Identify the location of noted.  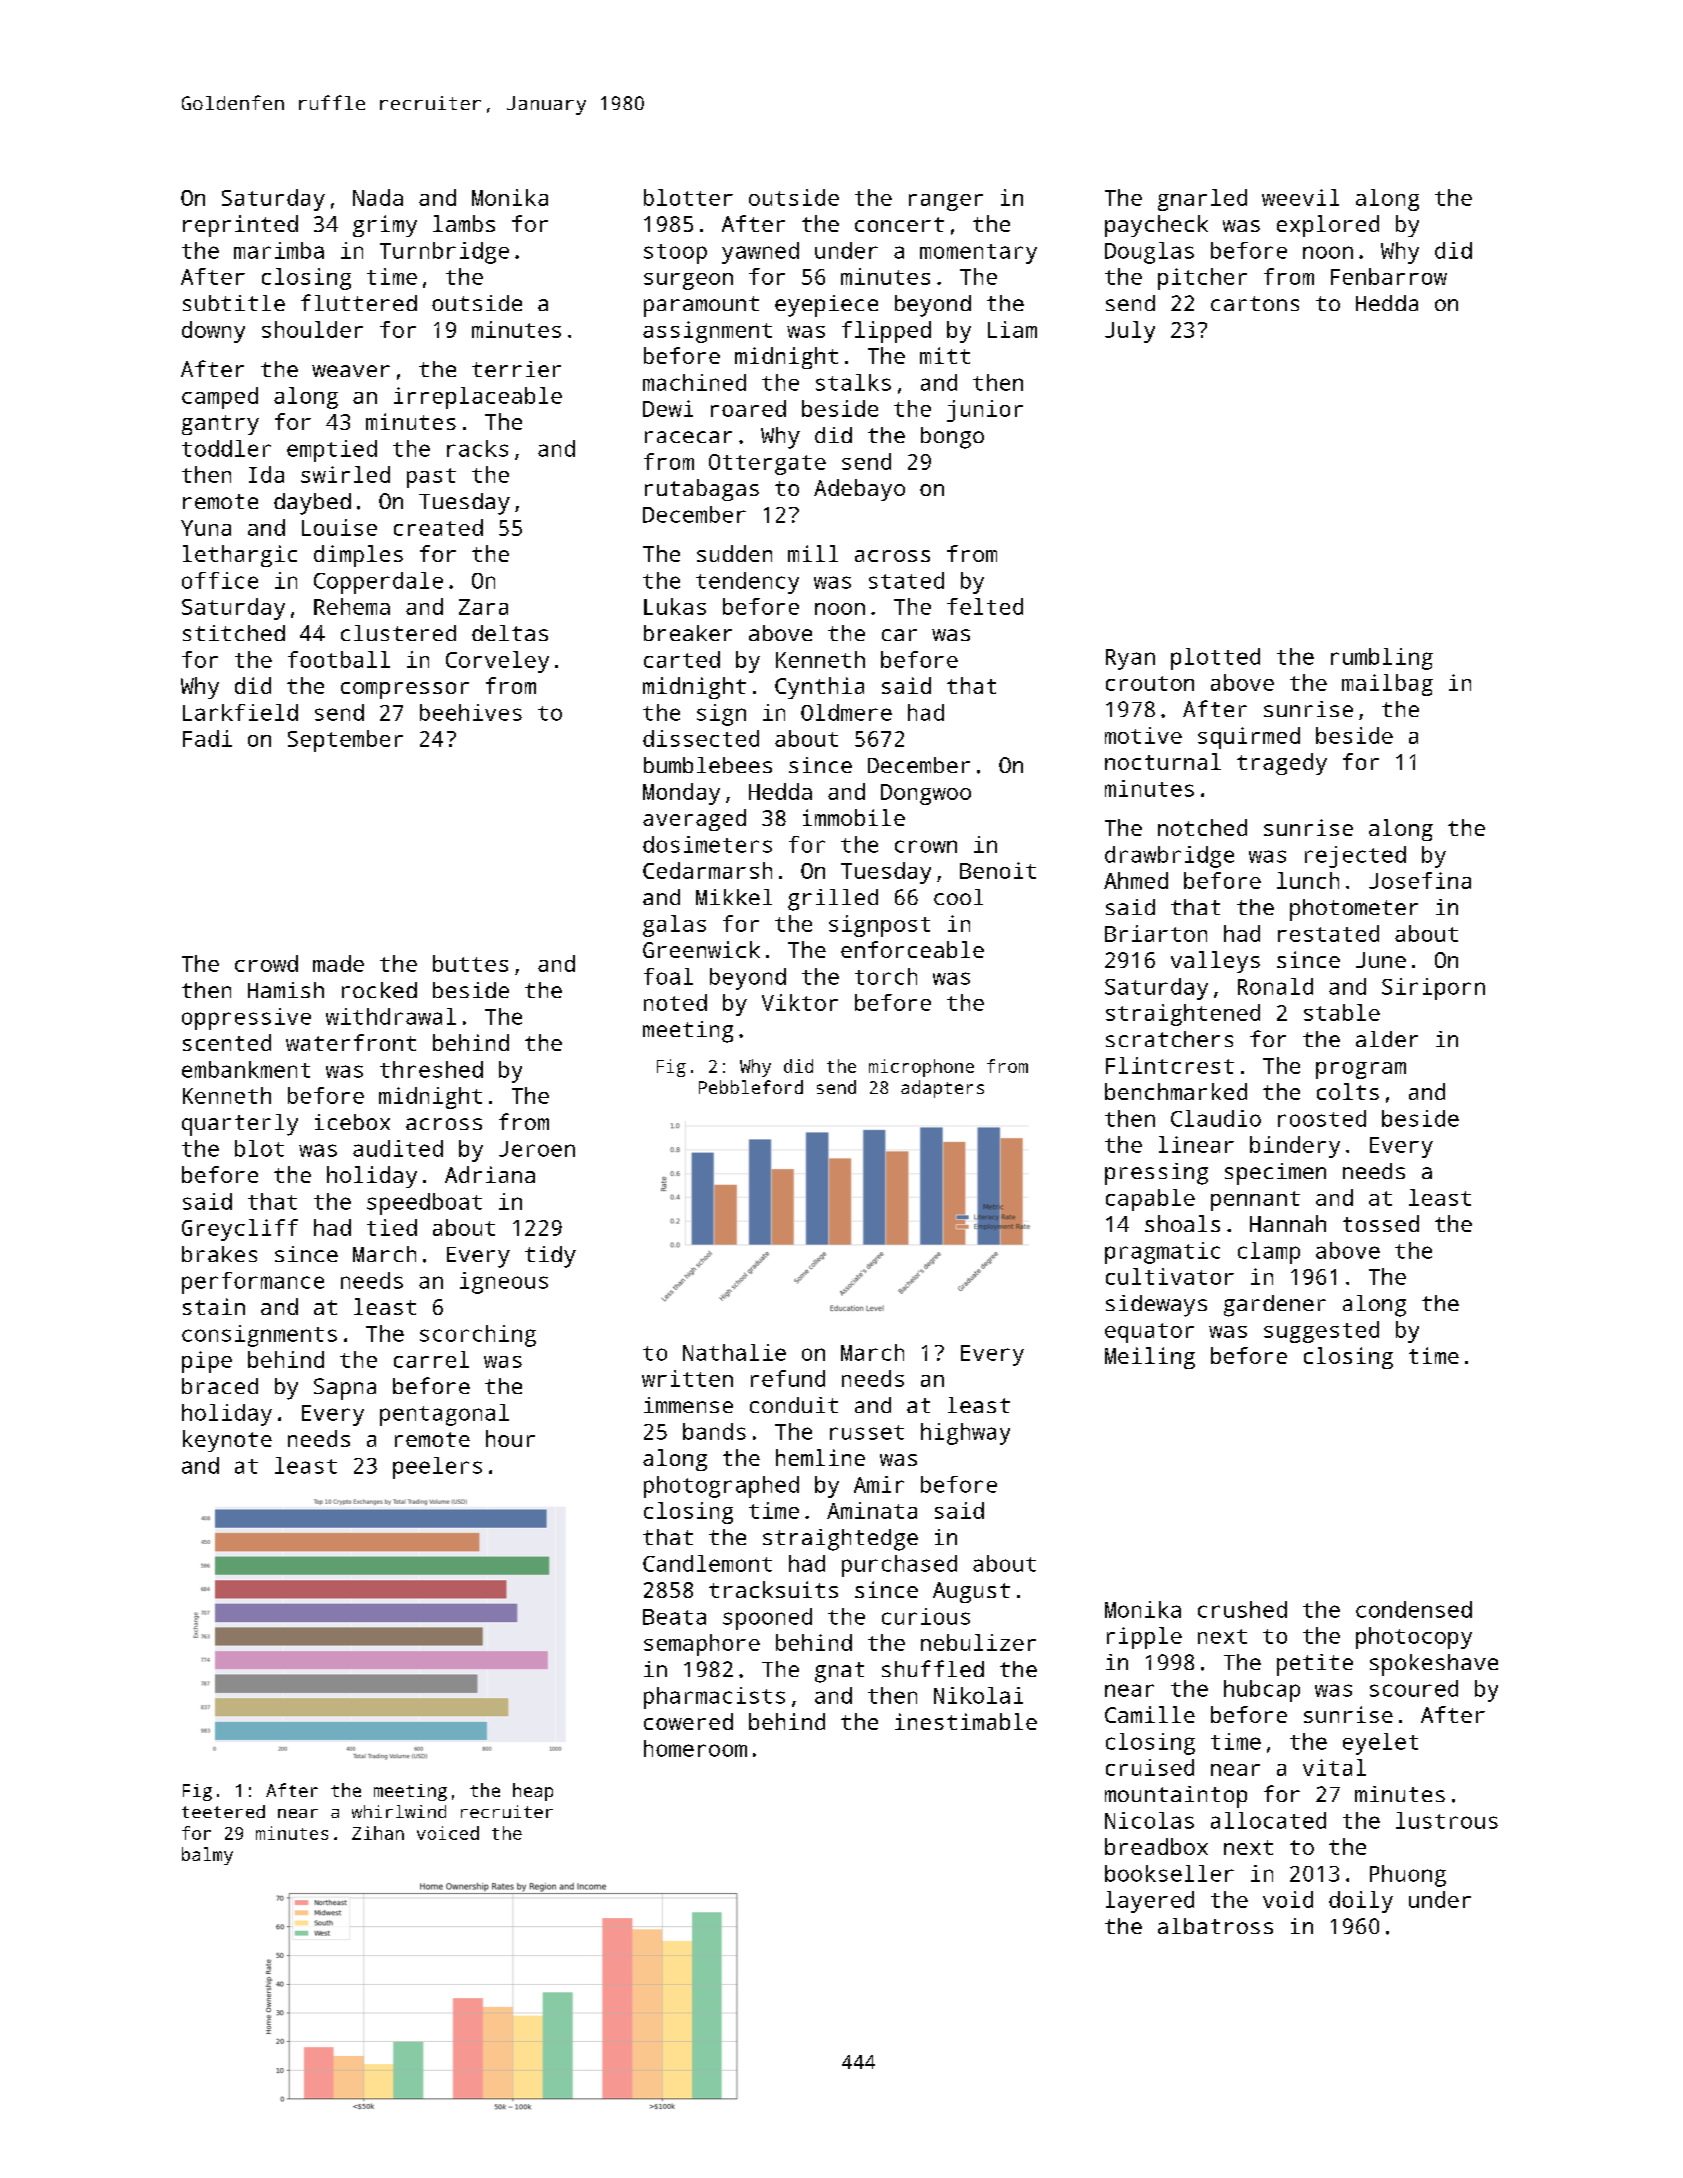
(675, 1002).
